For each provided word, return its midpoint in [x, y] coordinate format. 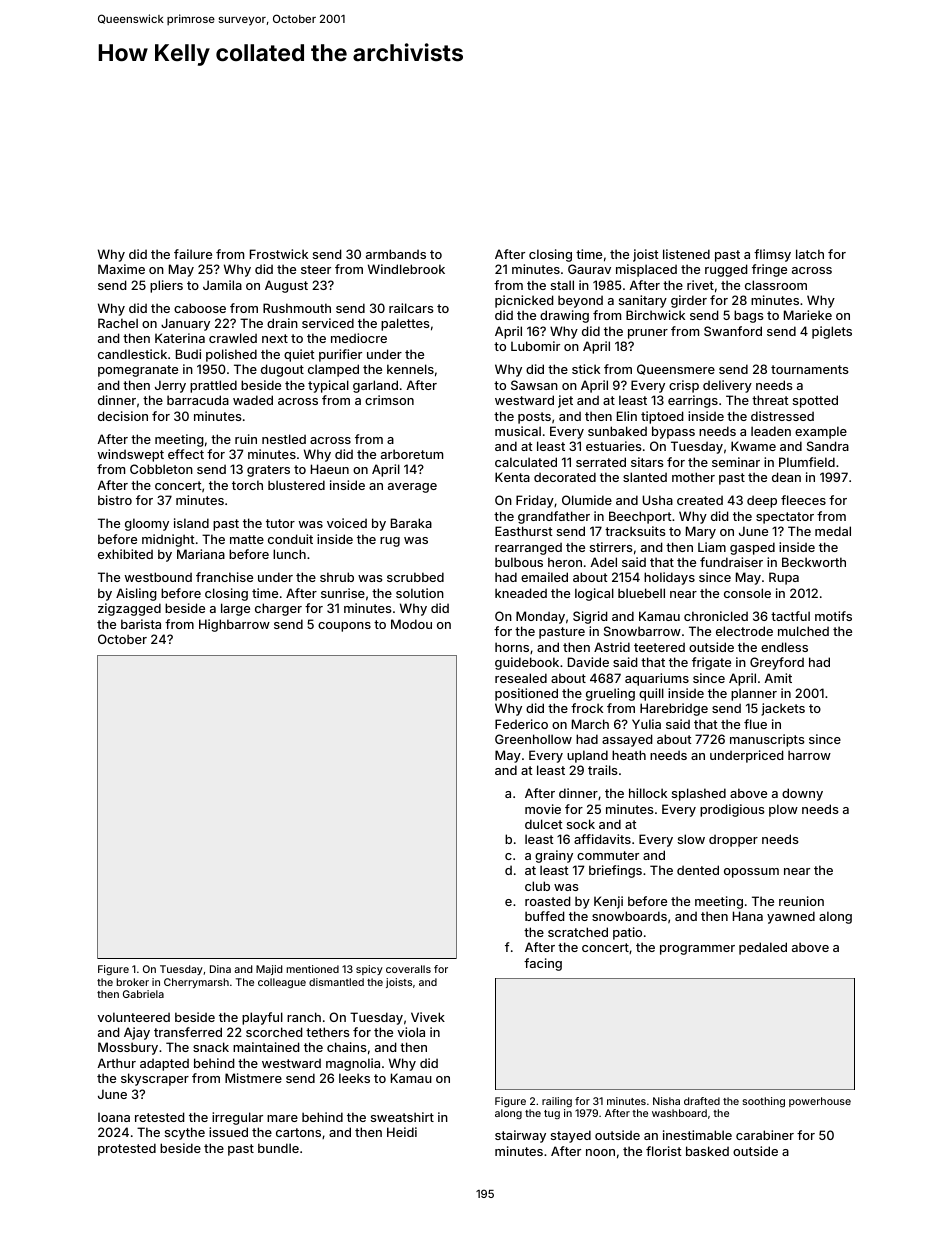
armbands [396, 254]
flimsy [772, 255]
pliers [166, 286]
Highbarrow [234, 625]
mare [282, 1118]
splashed [699, 794]
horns [512, 647]
